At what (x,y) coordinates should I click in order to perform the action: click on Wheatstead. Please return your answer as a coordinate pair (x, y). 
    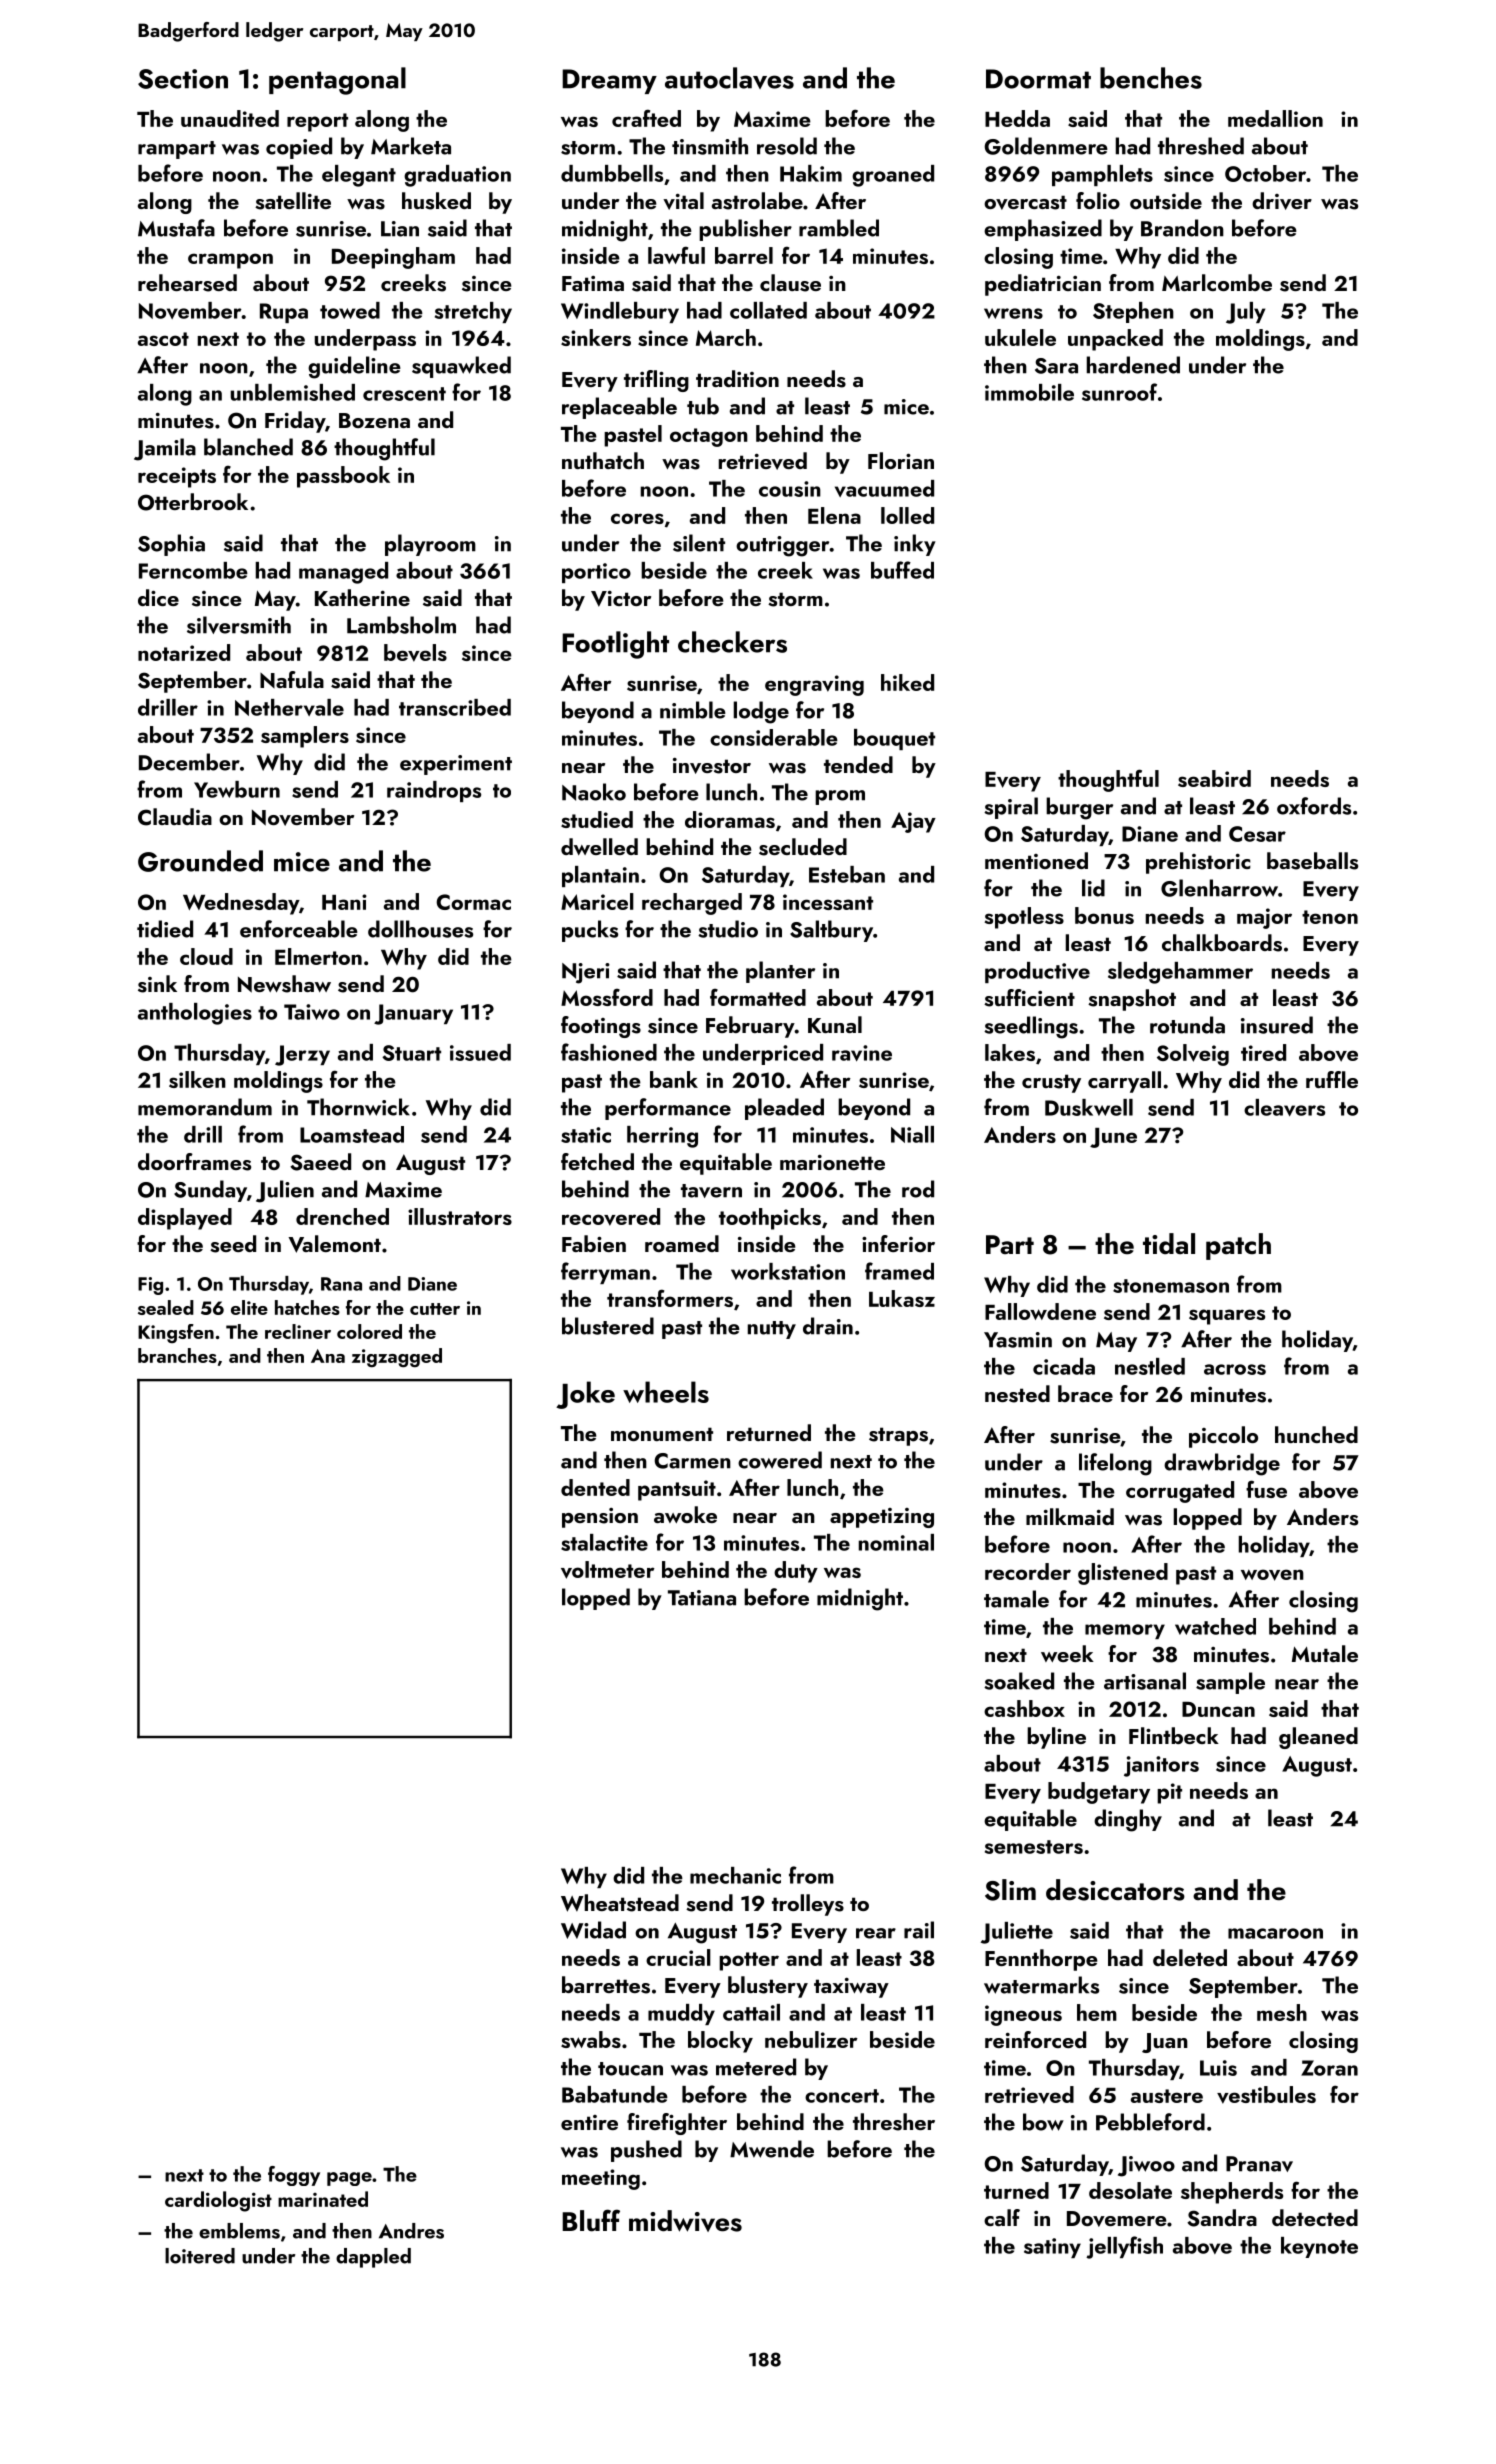
    Looking at the image, I should click on (620, 1903).
